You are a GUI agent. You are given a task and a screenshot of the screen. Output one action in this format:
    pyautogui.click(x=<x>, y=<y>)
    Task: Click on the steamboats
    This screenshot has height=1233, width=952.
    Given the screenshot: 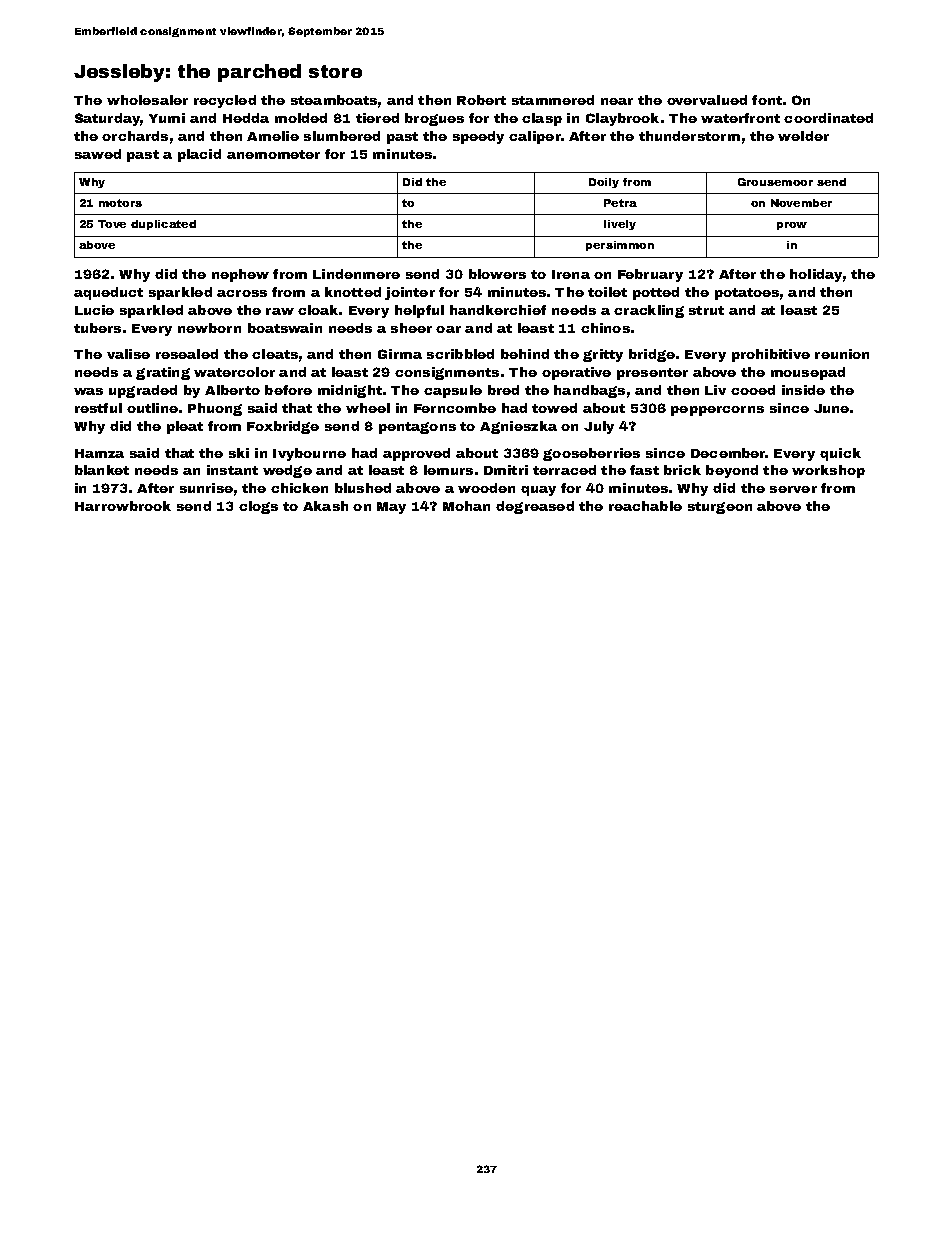 What is the action you would take?
    pyautogui.click(x=334, y=100)
